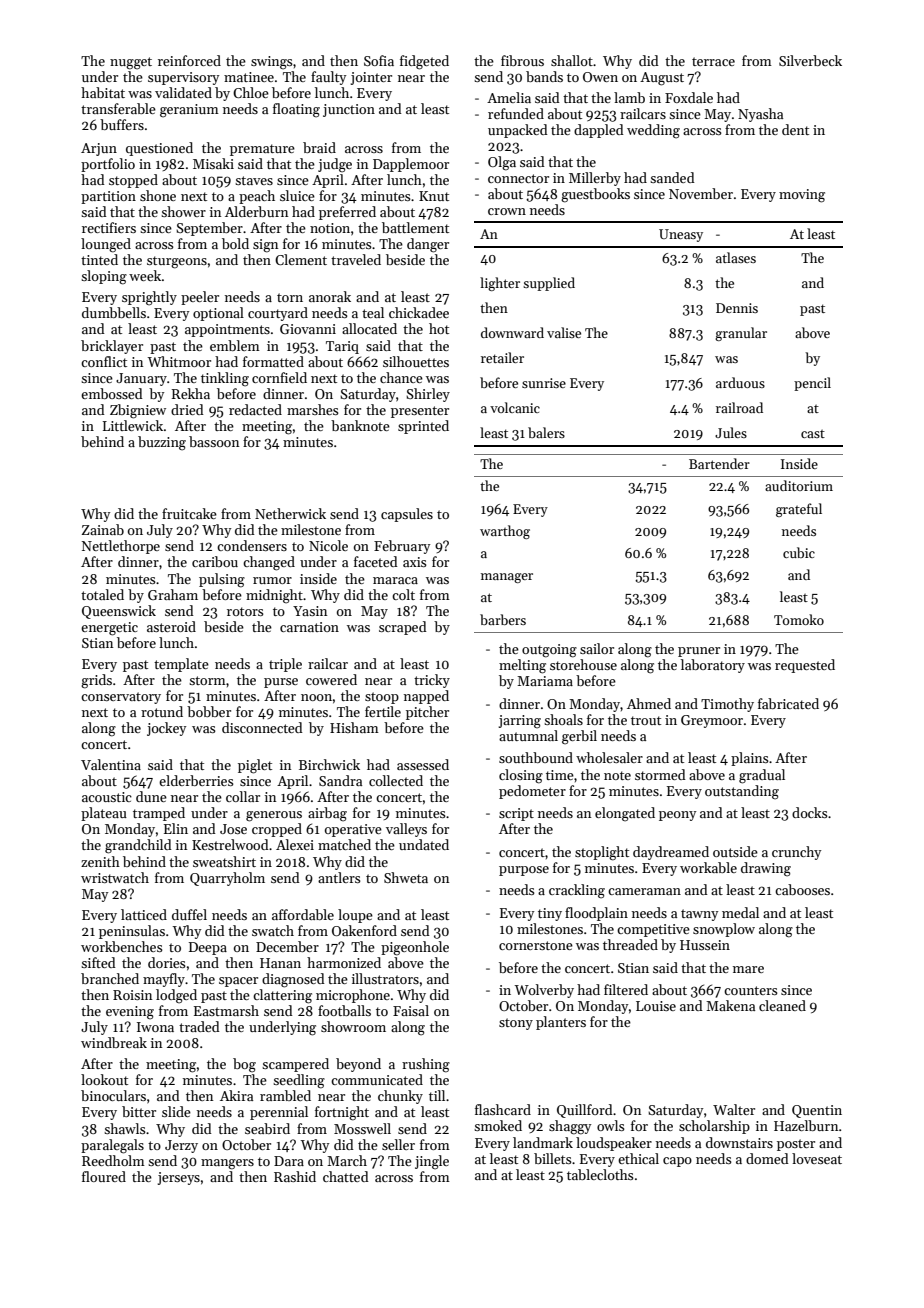  What do you see at coordinates (432, 1162) in the document?
I see `jingle` at bounding box center [432, 1162].
